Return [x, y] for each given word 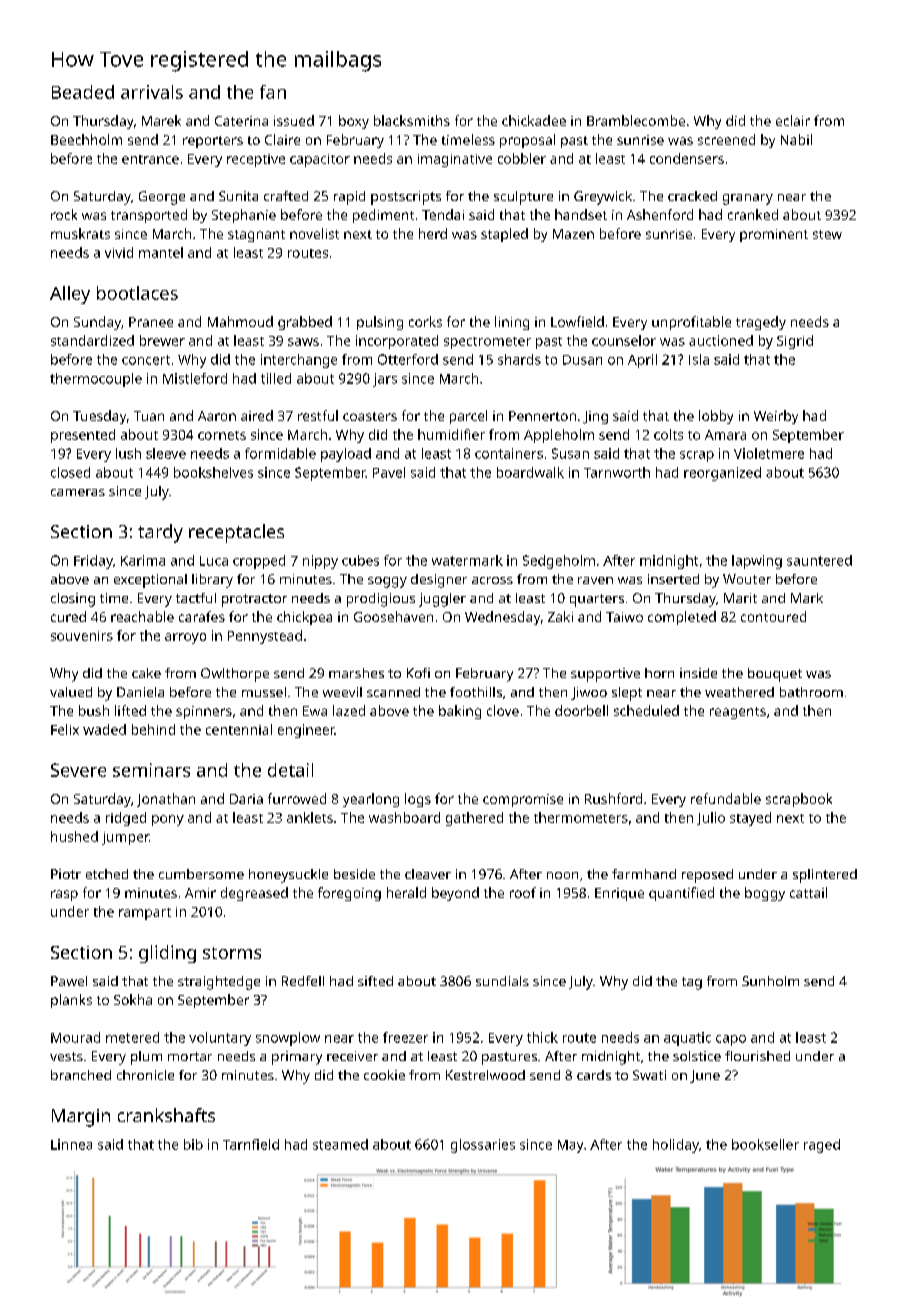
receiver [352, 1056]
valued [71, 692]
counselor [624, 340]
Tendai [443, 214]
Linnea [71, 1144]
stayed [750, 819]
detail [290, 770]
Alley [70, 295]
